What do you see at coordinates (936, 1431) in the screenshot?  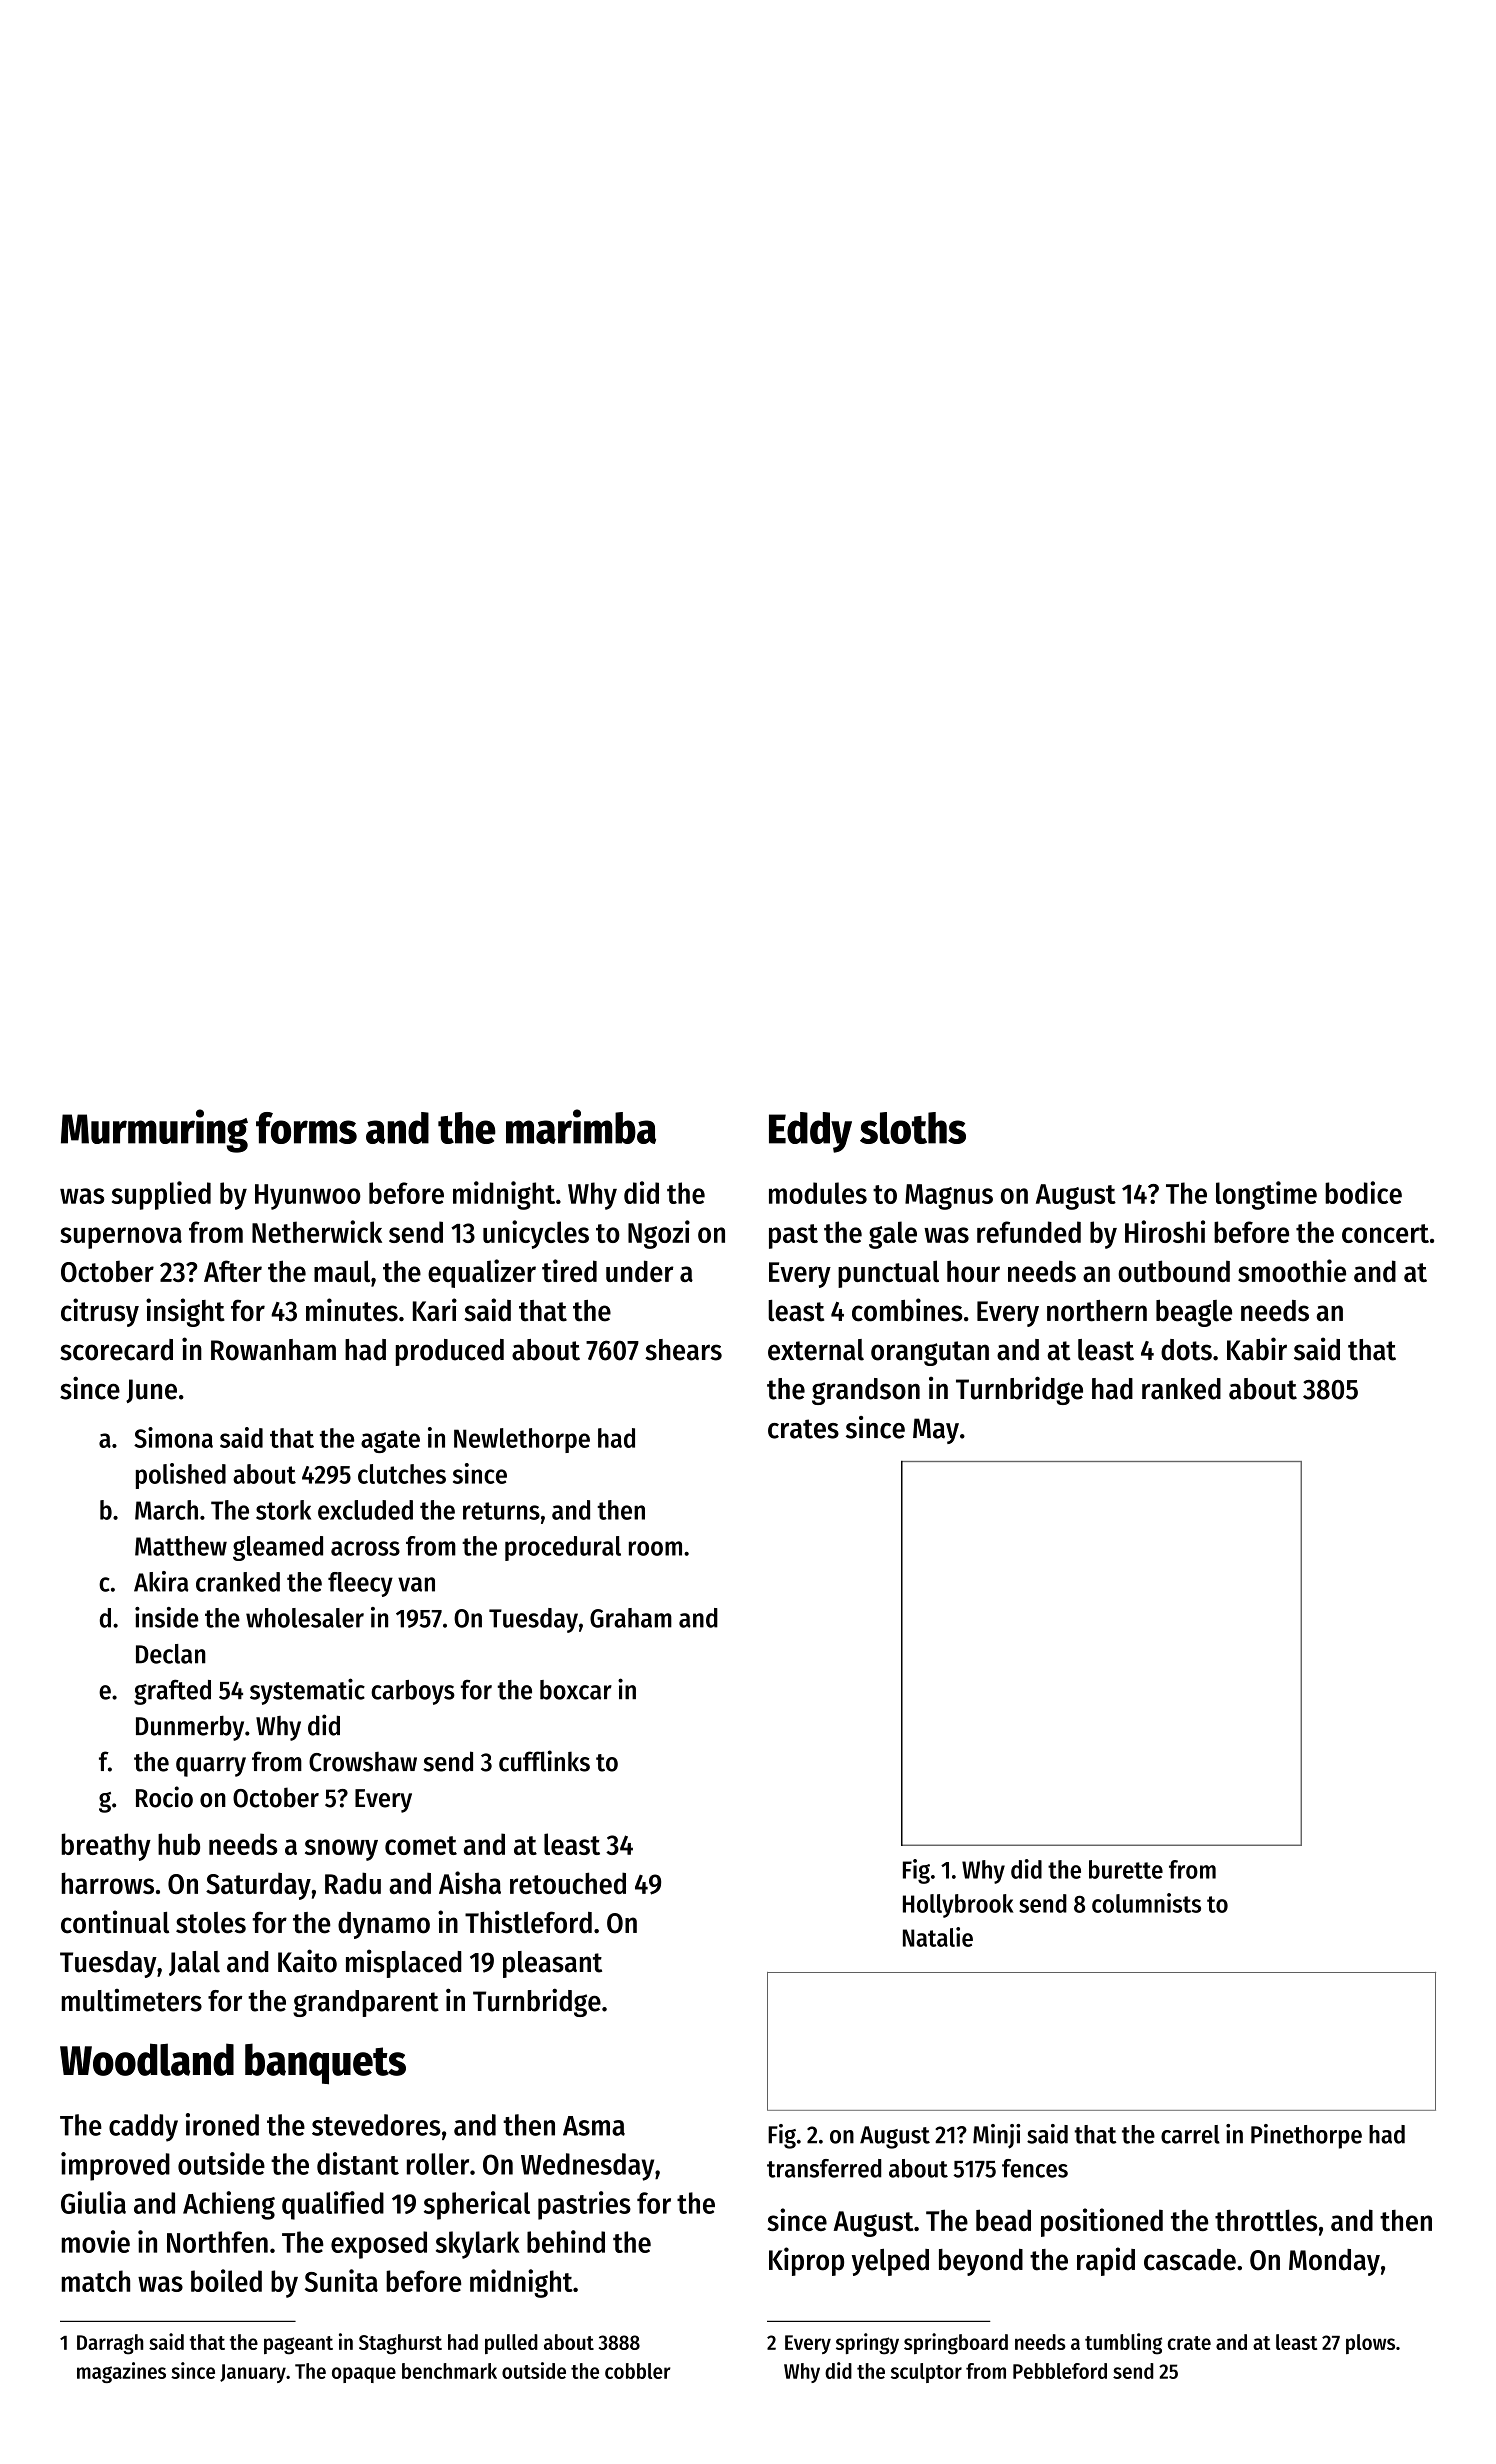 I see `May` at bounding box center [936, 1431].
